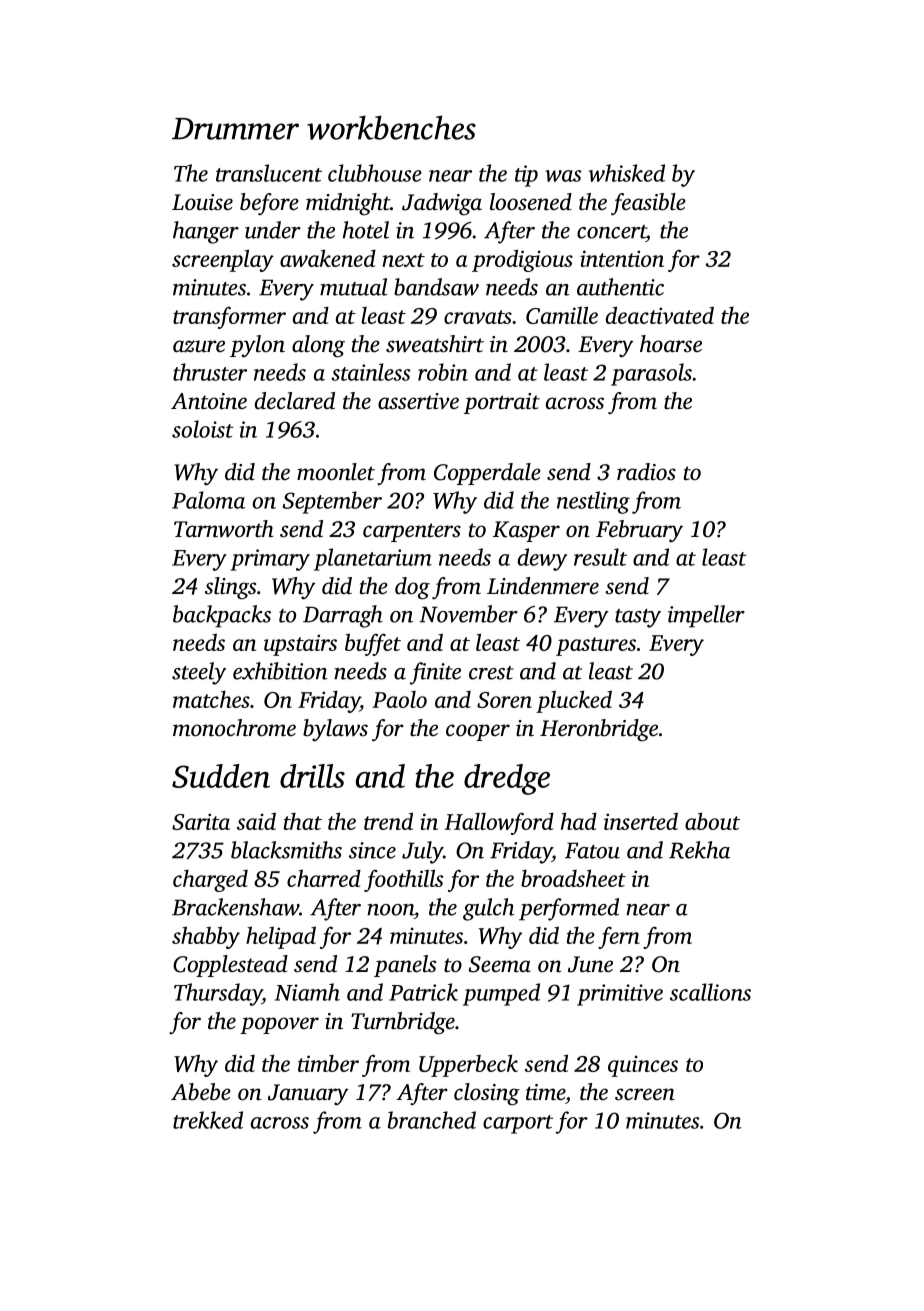  What do you see at coordinates (627, 173) in the image?
I see `whisked` at bounding box center [627, 173].
